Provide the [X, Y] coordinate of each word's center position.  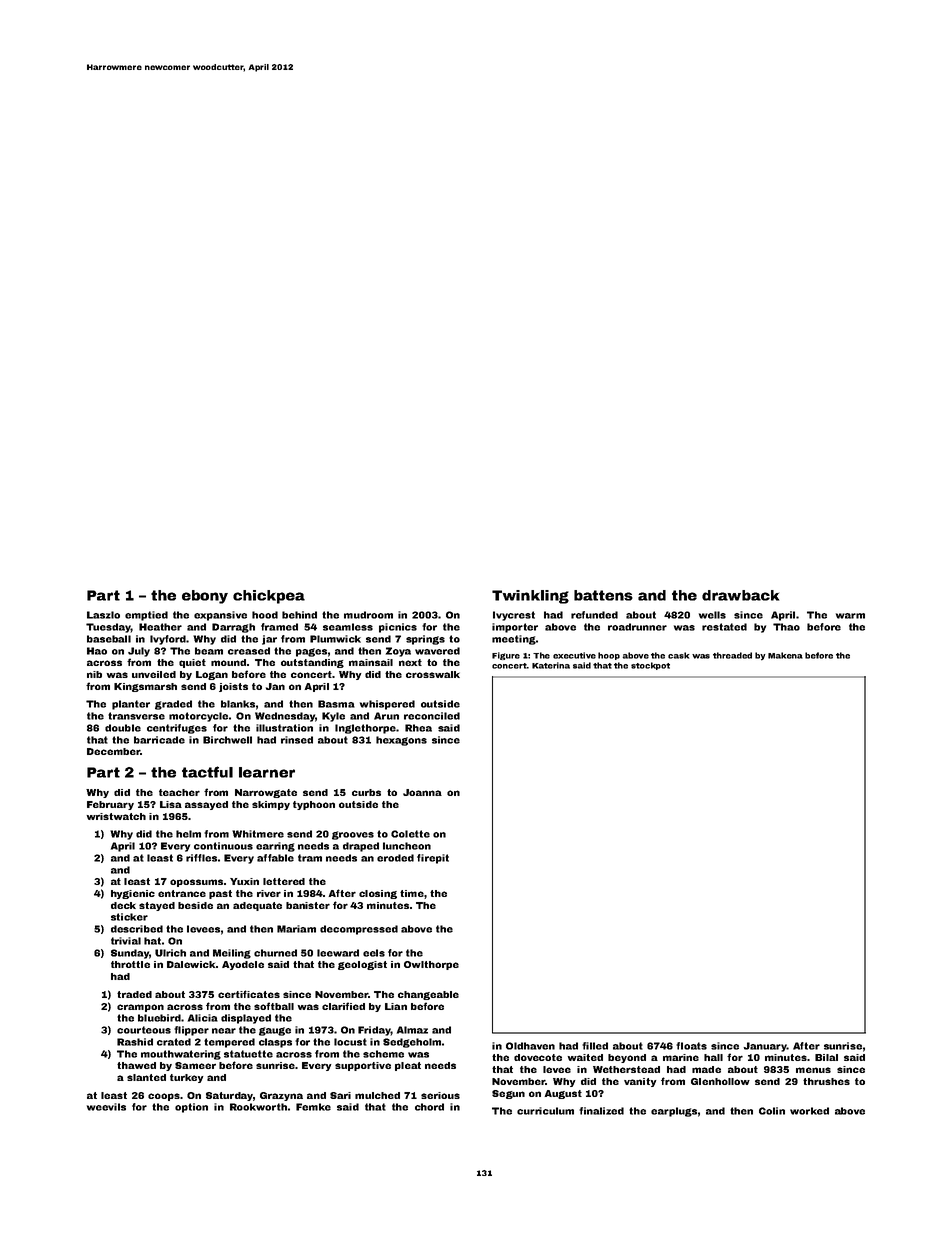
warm [850, 616]
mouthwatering [181, 1055]
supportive [363, 1066]
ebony [205, 597]
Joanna [422, 792]
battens [603, 595]
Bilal [826, 1057]
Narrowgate [266, 793]
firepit [433, 859]
